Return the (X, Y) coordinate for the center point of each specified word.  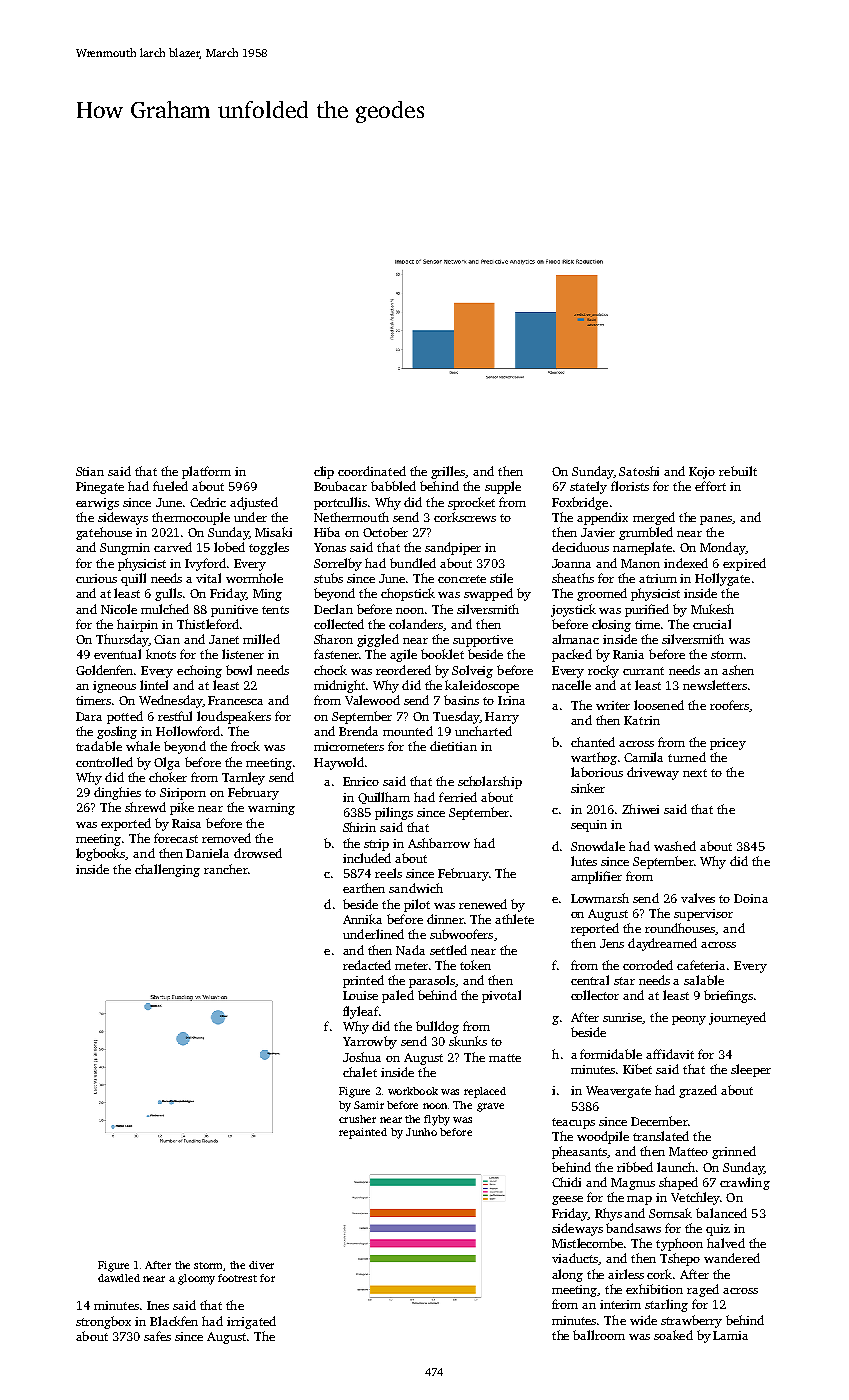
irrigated (251, 1322)
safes (157, 1336)
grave (490, 1107)
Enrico (361, 781)
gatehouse (104, 533)
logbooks (101, 854)
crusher (357, 1119)
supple (503, 487)
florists (630, 486)
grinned (734, 1152)
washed (675, 846)
